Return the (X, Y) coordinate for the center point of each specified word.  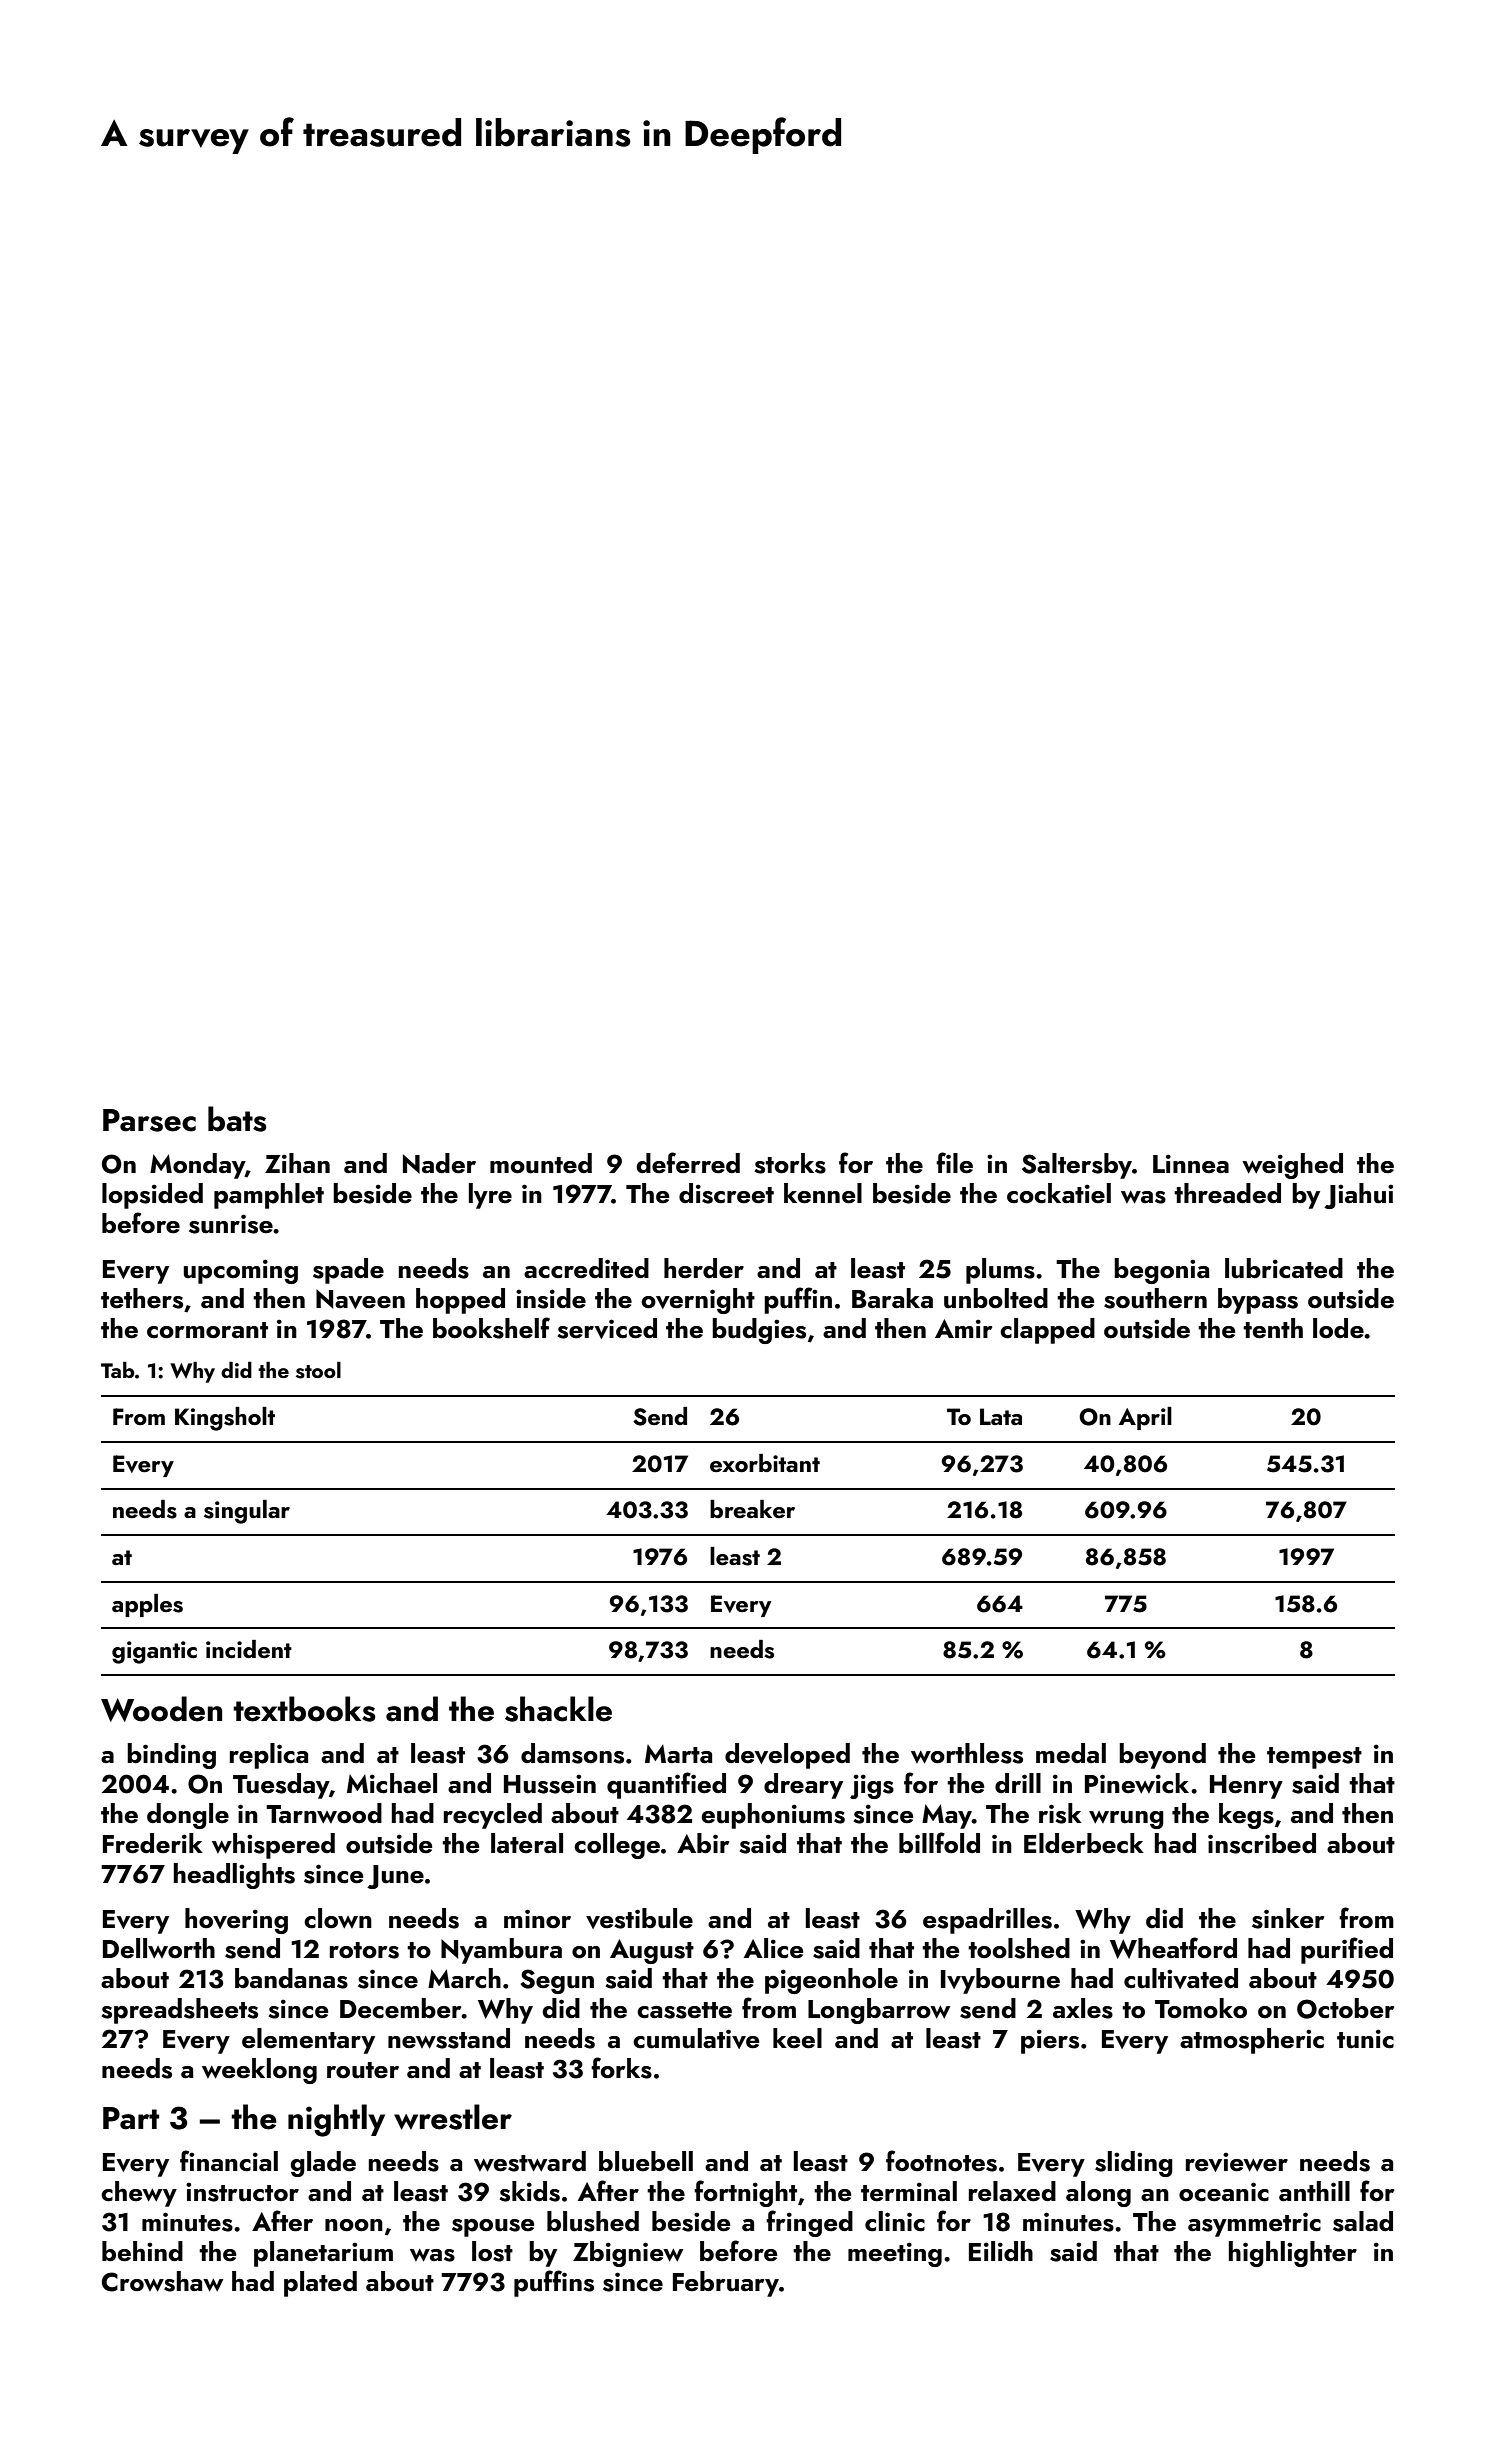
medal (1071, 1753)
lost (492, 2251)
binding (171, 1756)
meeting (895, 2254)
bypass (1258, 1301)
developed (787, 1756)
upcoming (241, 1271)
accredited (586, 1268)
